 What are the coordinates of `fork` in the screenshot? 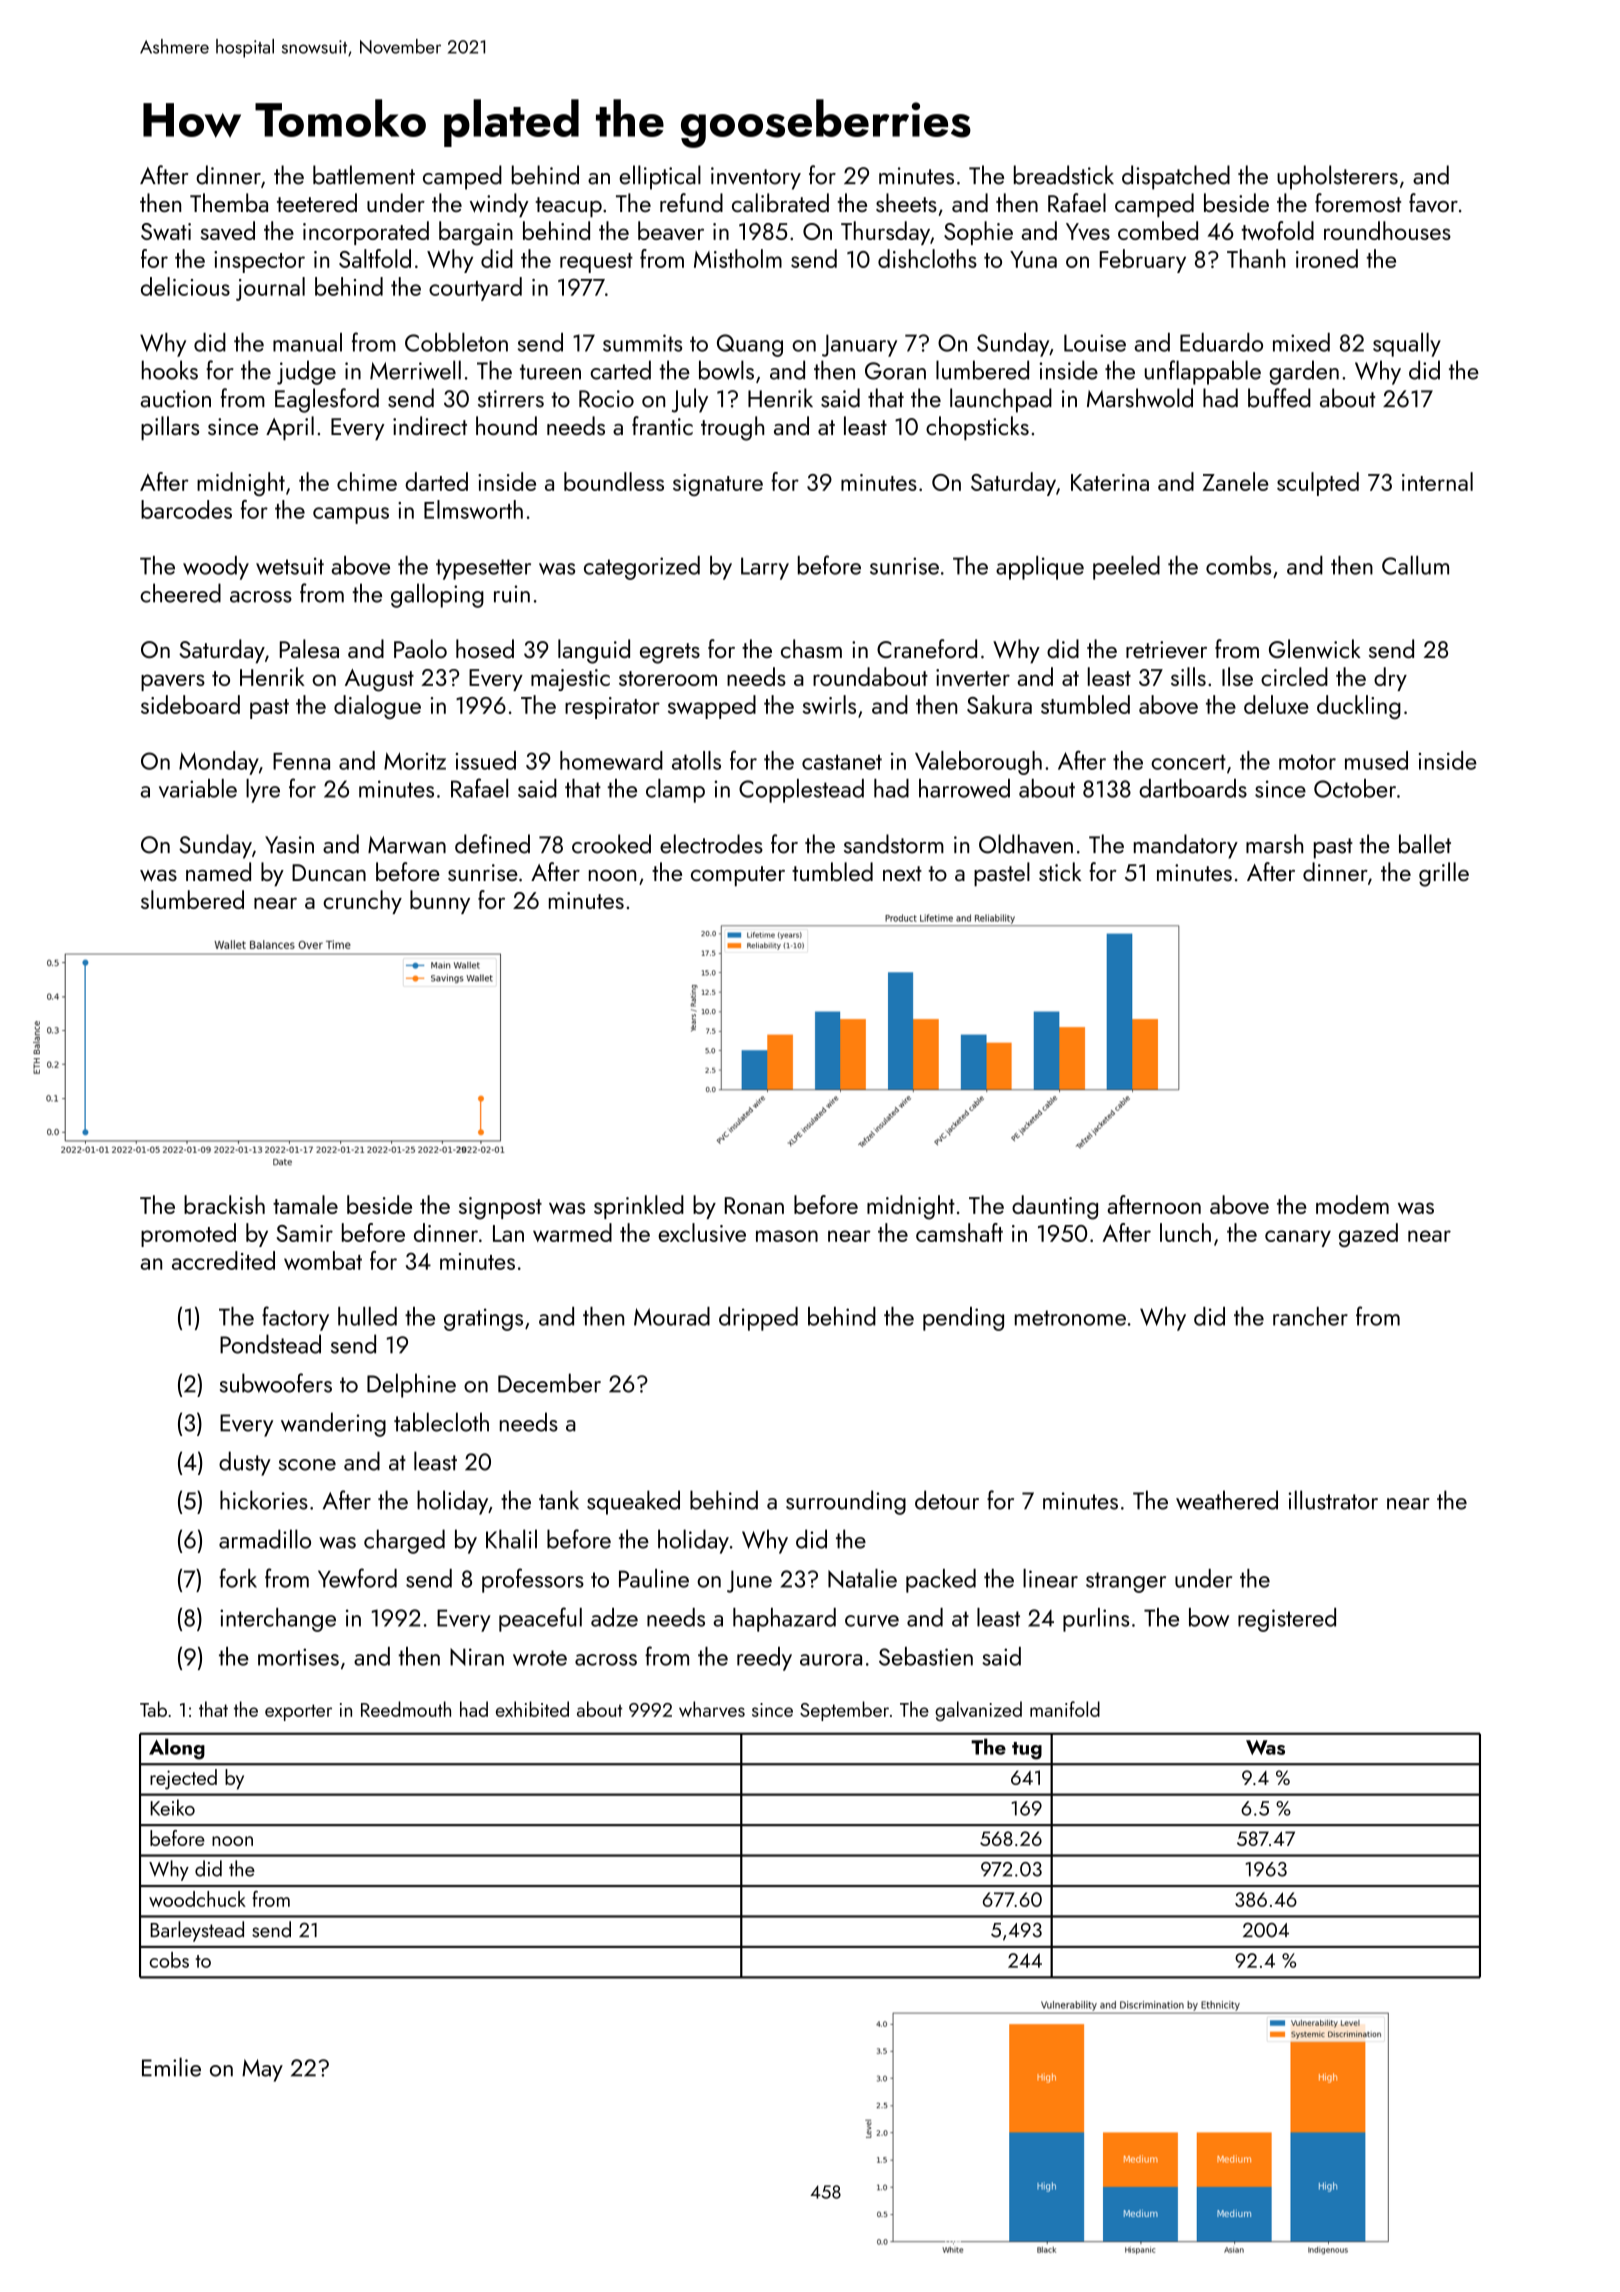 It's located at (238, 1578).
